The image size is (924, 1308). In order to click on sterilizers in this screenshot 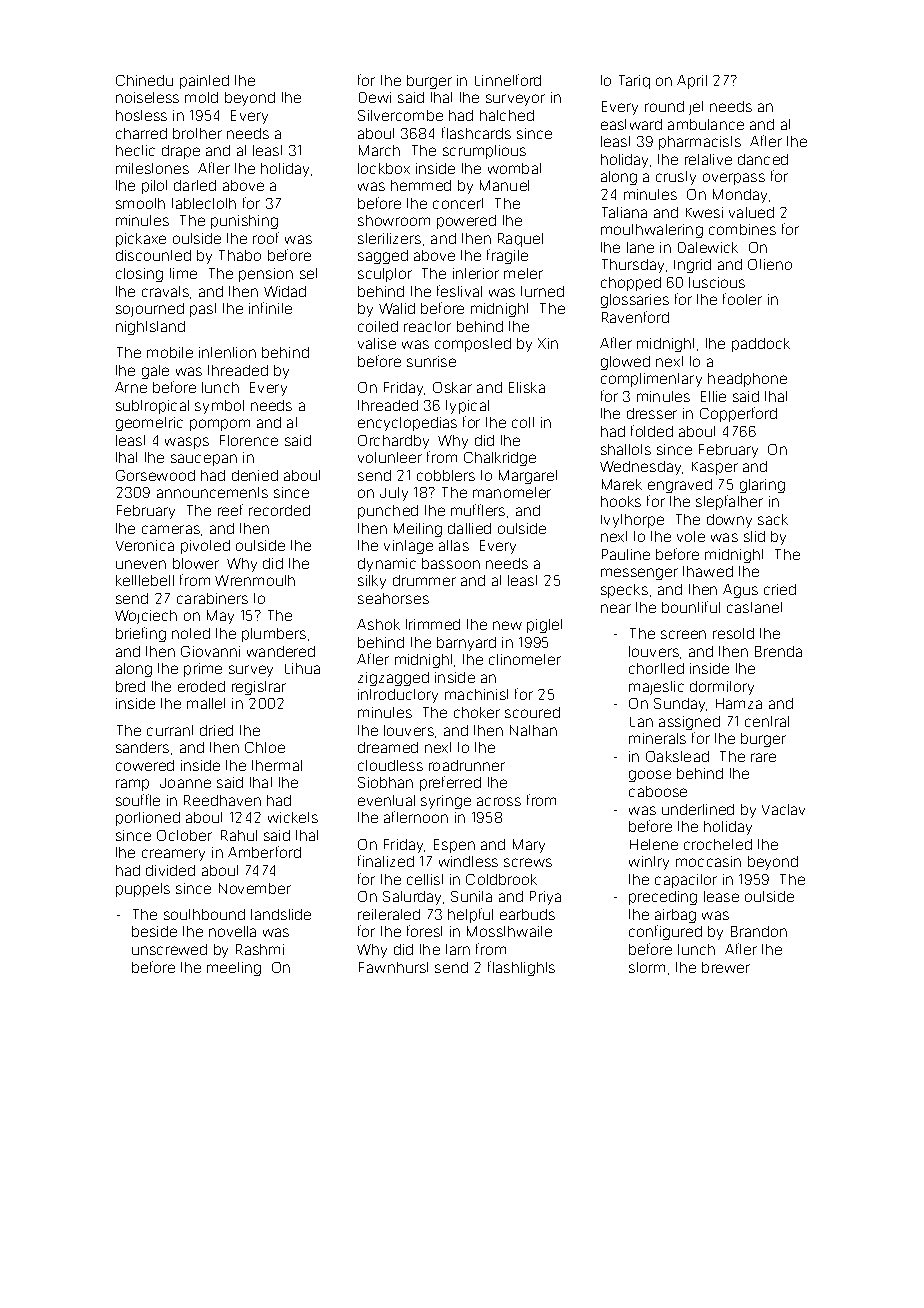, I will do `click(389, 238)`.
